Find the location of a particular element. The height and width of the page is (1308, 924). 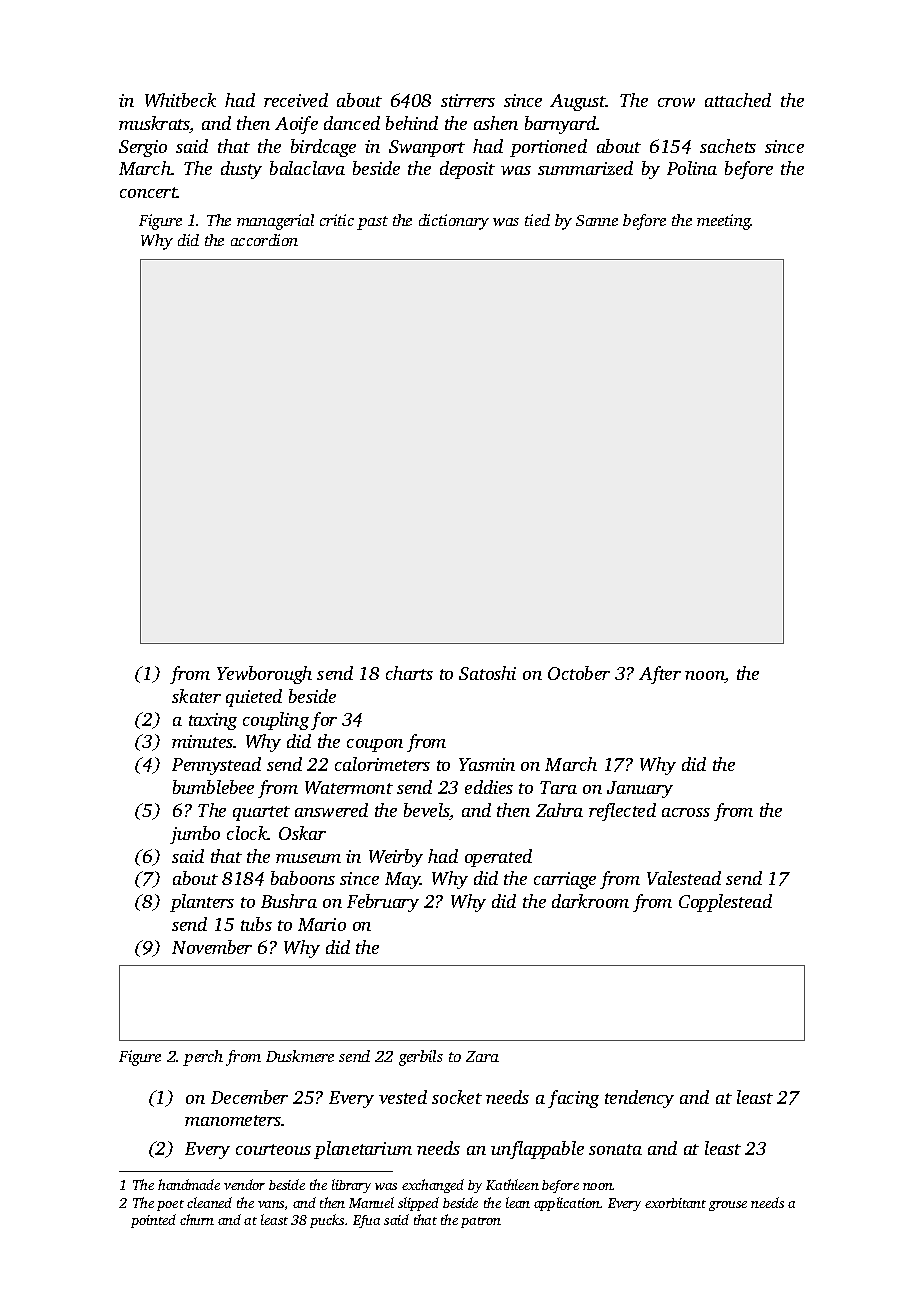

planters is located at coordinates (202, 903).
